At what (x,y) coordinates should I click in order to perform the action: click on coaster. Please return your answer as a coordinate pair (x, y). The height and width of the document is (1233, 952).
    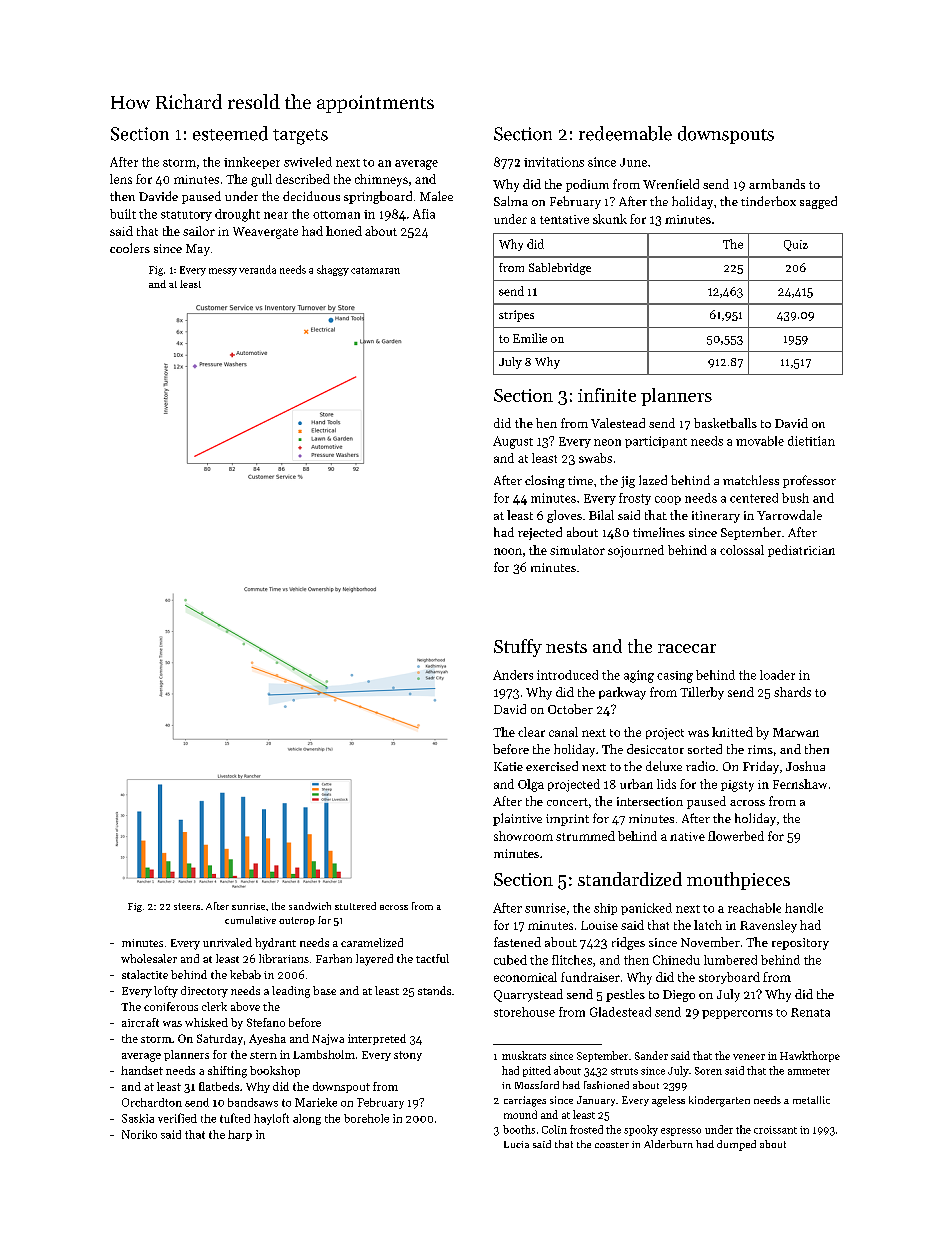
    Looking at the image, I should click on (612, 1145).
